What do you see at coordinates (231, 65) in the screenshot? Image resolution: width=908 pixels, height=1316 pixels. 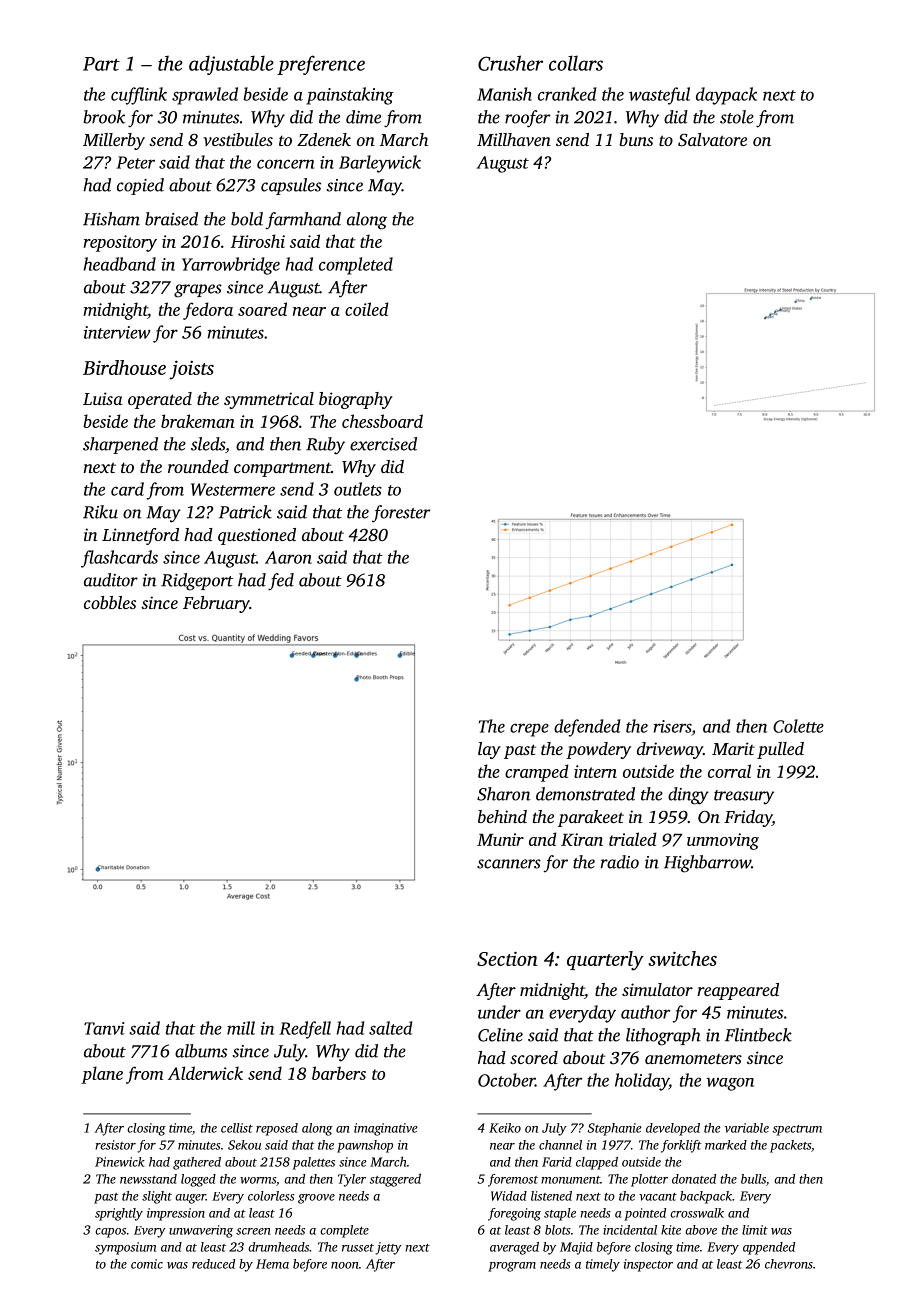 I see `adjustable` at bounding box center [231, 65].
